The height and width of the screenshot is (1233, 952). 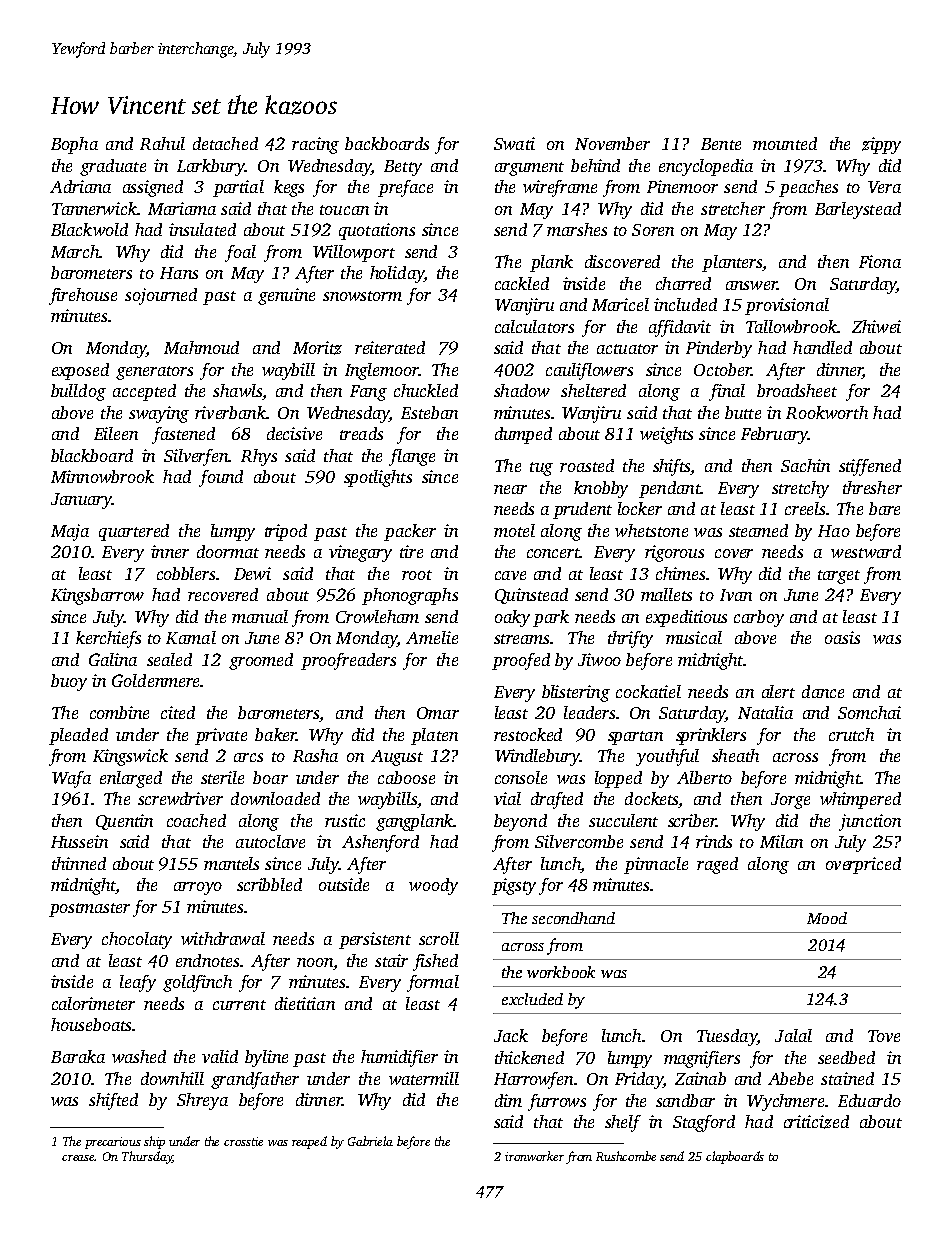 I want to click on November, so click(x=612, y=143).
